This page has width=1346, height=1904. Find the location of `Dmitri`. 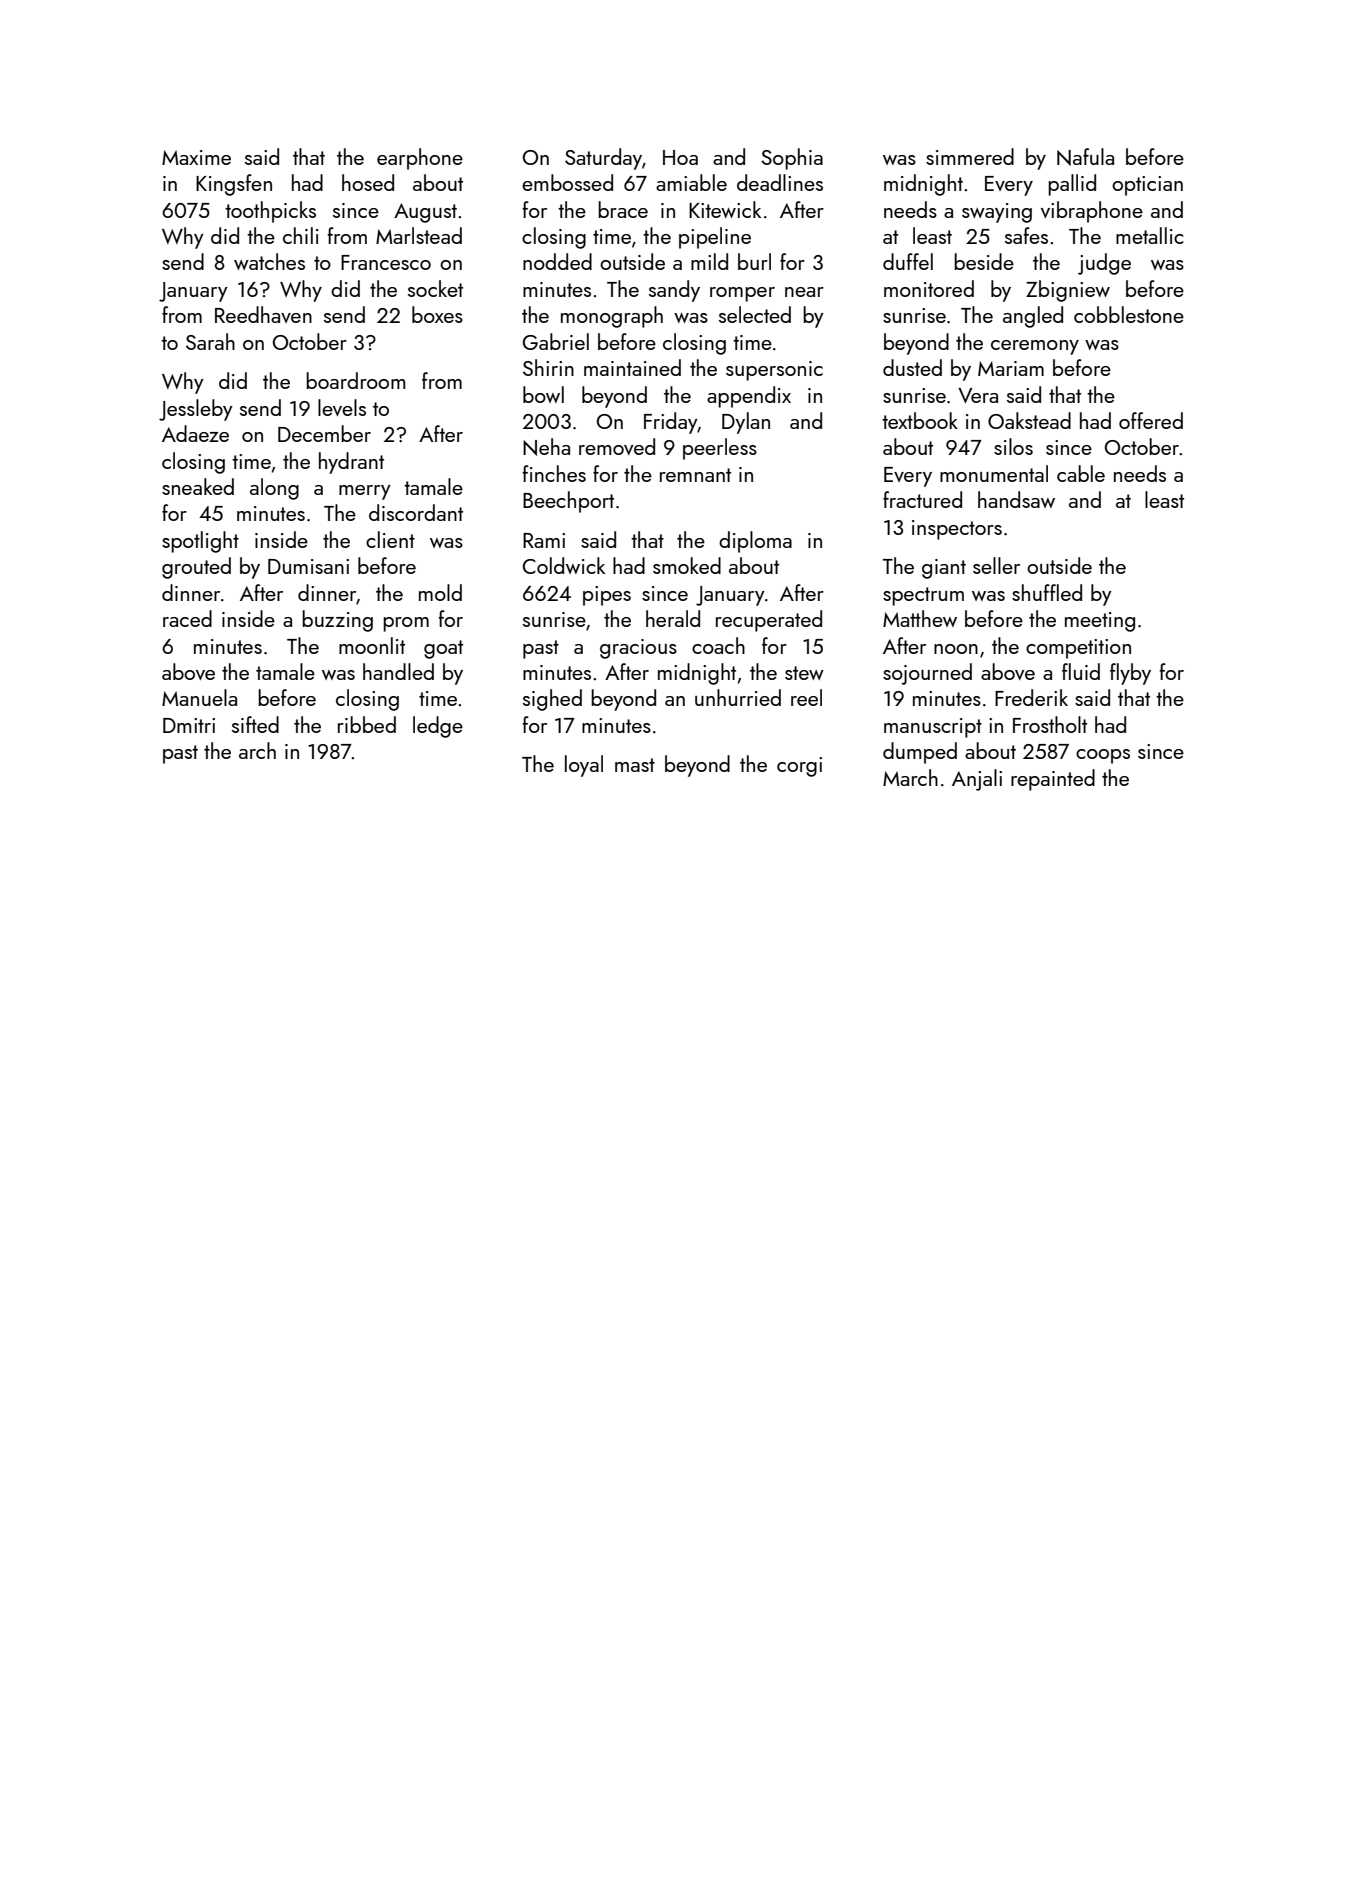

Dmitri is located at coordinates (189, 725).
